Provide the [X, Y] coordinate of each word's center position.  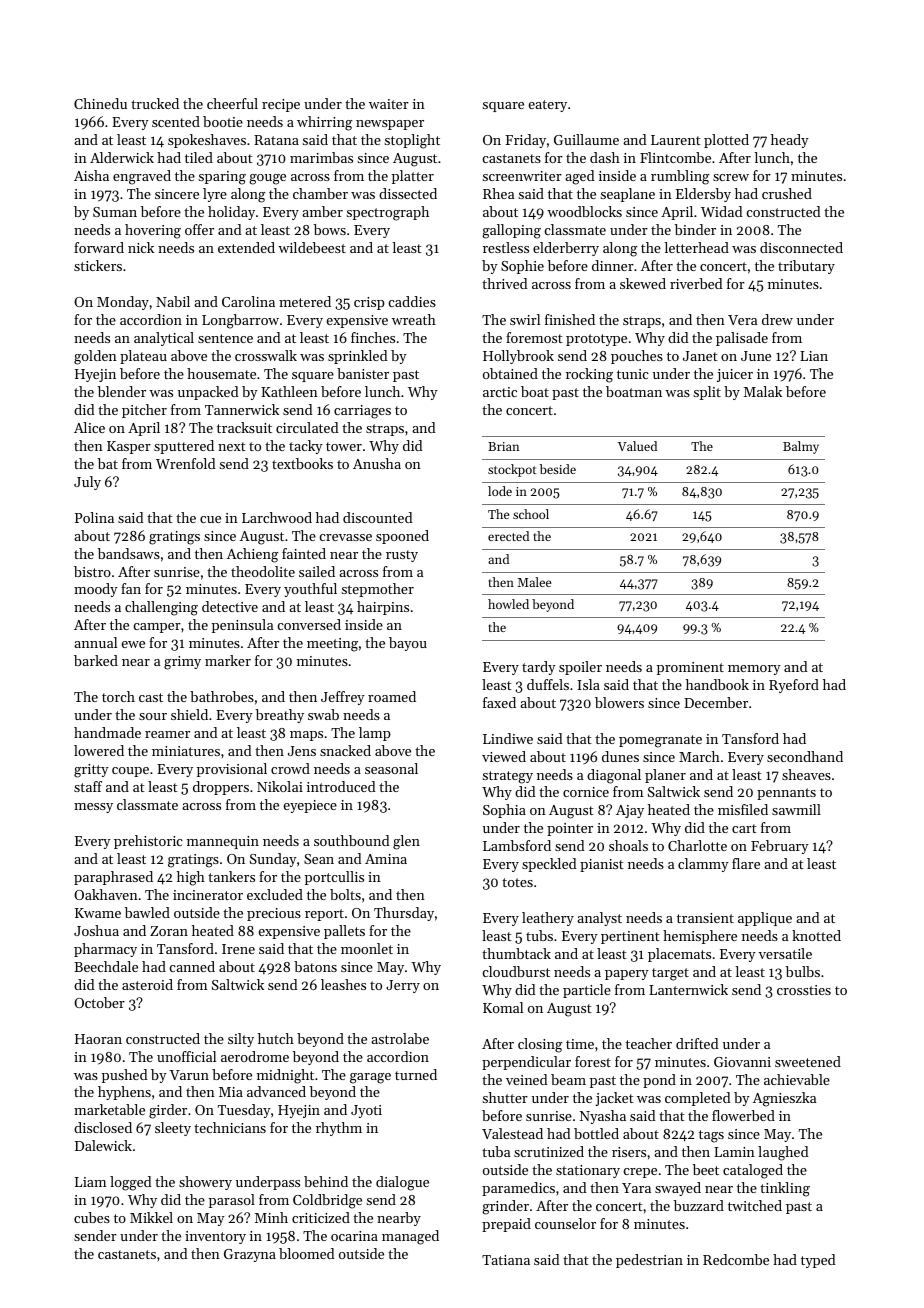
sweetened [808, 1061]
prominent [690, 668]
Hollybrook [518, 357]
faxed [499, 702]
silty [241, 1040]
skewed [643, 283]
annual [95, 642]
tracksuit [244, 427]
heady [790, 141]
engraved [142, 177]
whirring [324, 123]
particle [587, 991]
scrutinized [549, 1151]
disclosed [103, 1127]
